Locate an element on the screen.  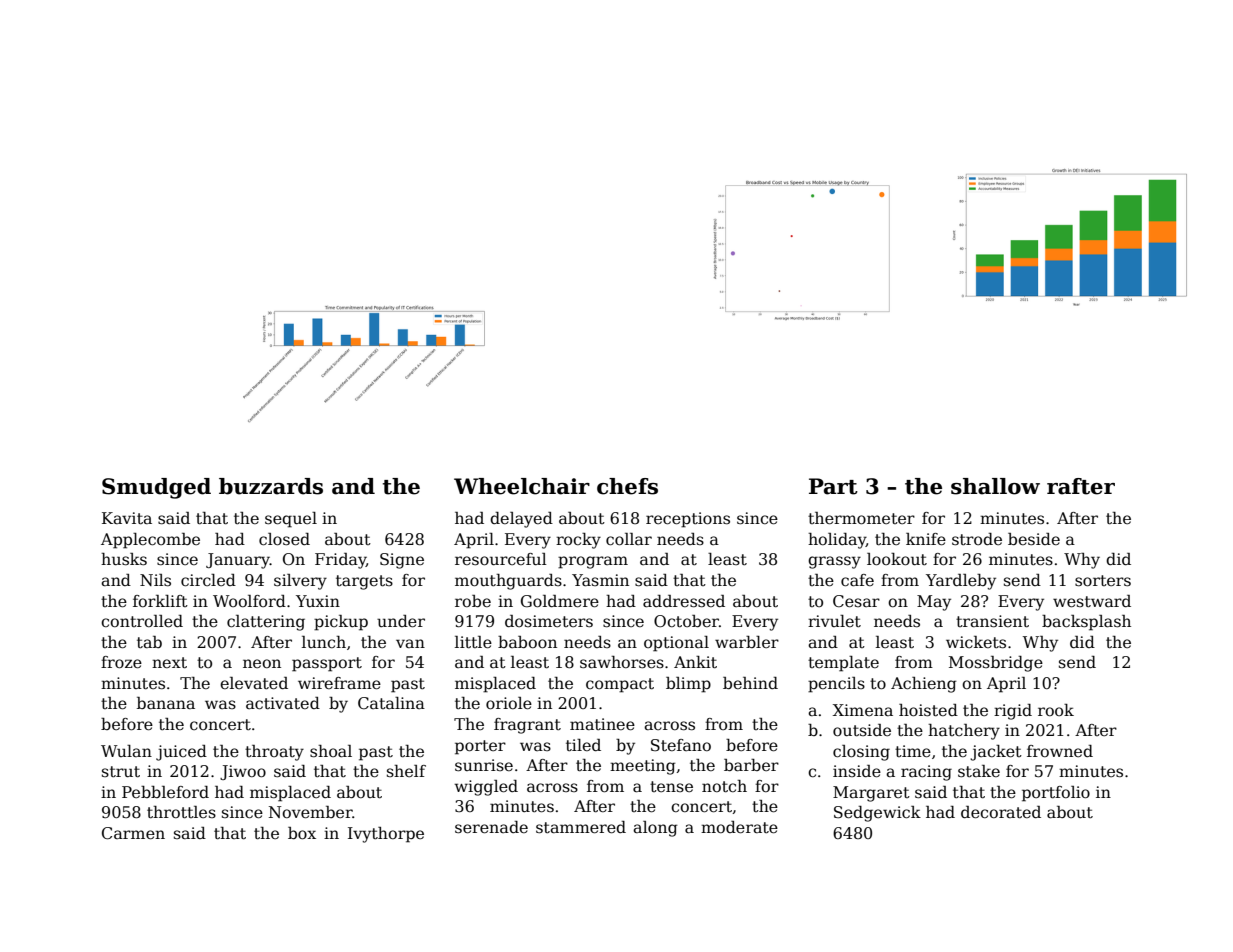
along is located at coordinates (655, 829).
